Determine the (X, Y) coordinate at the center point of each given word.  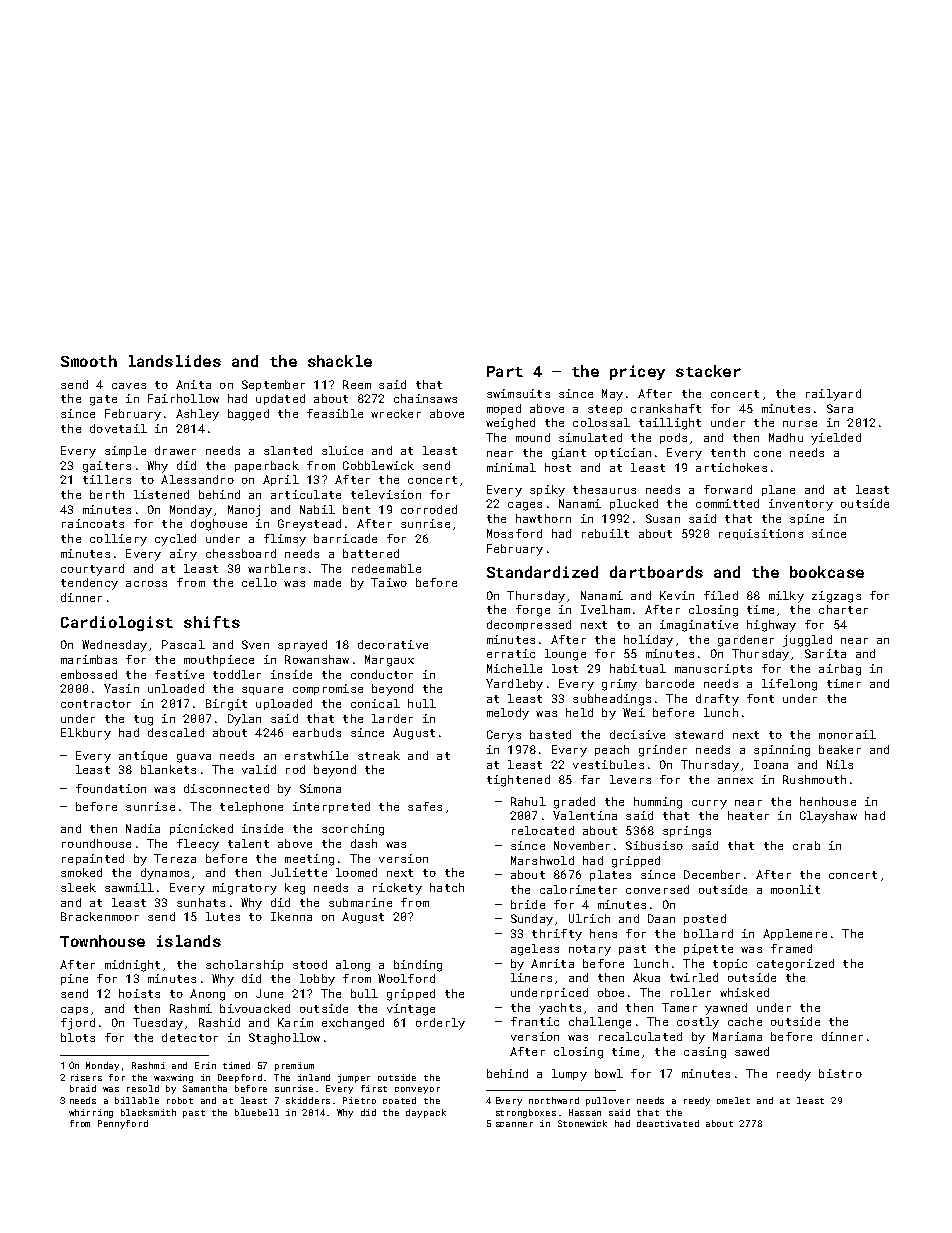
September (273, 385)
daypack (426, 1113)
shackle (340, 361)
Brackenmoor (100, 916)
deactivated (668, 1123)
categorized (795, 965)
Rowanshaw (317, 659)
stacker (708, 371)
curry (709, 804)
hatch (447, 887)
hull (422, 703)
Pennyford (123, 1124)
